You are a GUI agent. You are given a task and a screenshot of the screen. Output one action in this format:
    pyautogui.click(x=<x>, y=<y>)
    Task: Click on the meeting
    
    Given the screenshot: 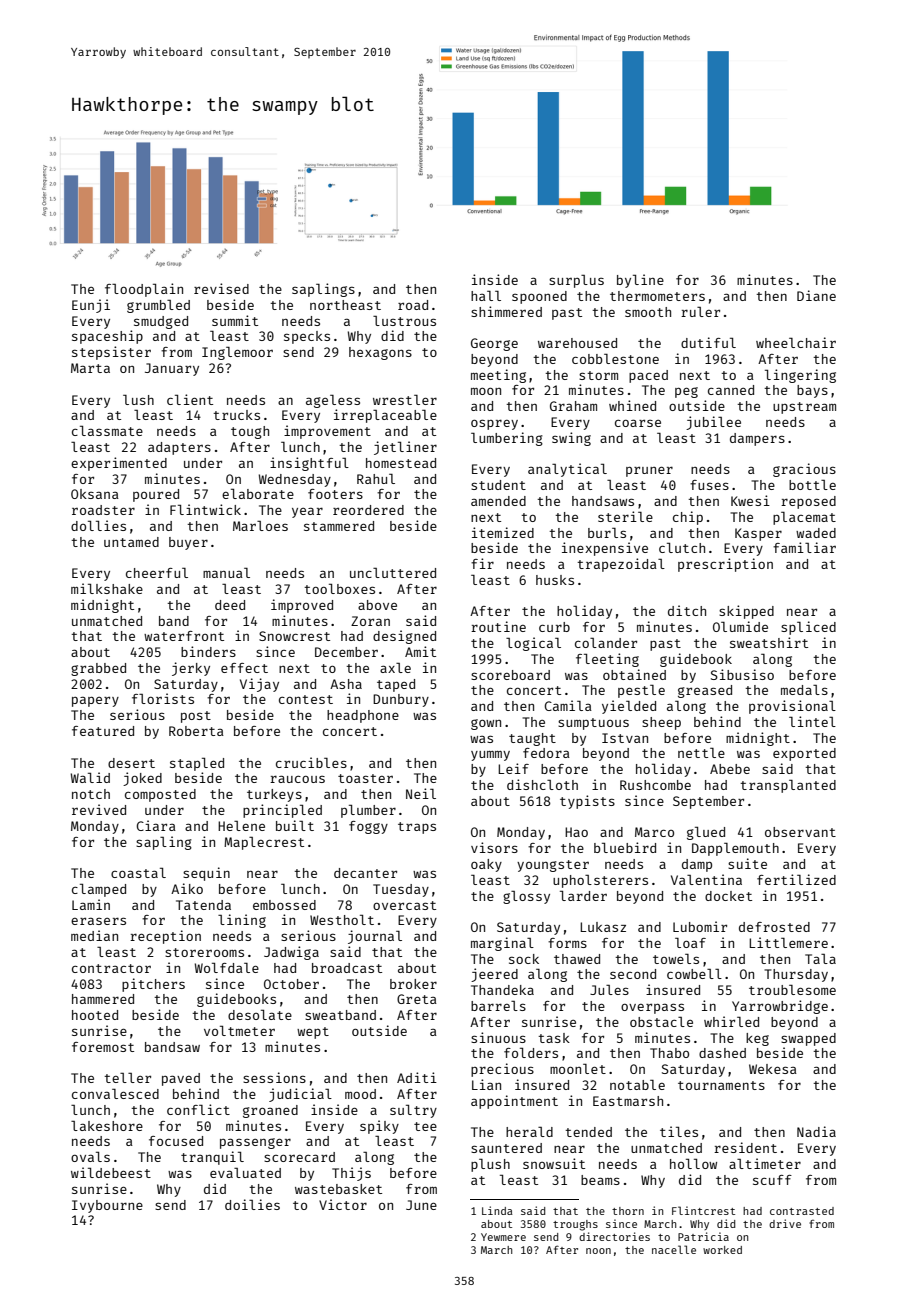 What is the action you would take?
    pyautogui.click(x=498, y=376)
